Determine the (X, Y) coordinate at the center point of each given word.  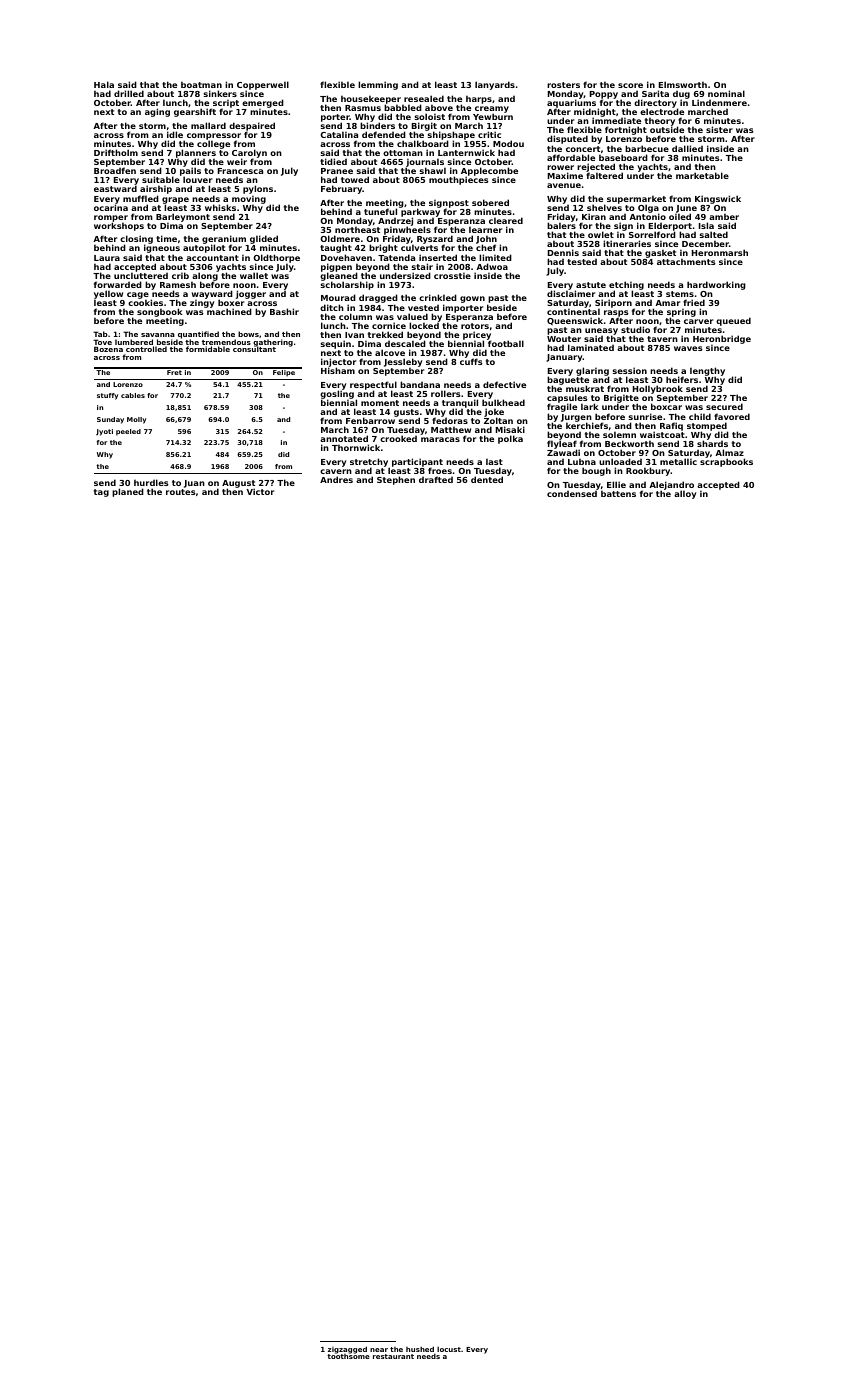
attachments (686, 261)
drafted (436, 479)
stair (422, 266)
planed (128, 492)
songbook (159, 313)
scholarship (347, 286)
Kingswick (718, 199)
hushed (420, 1349)
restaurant (393, 1356)
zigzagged (347, 1350)
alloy (685, 494)
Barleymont (183, 217)
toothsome (348, 1356)
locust (449, 1349)
